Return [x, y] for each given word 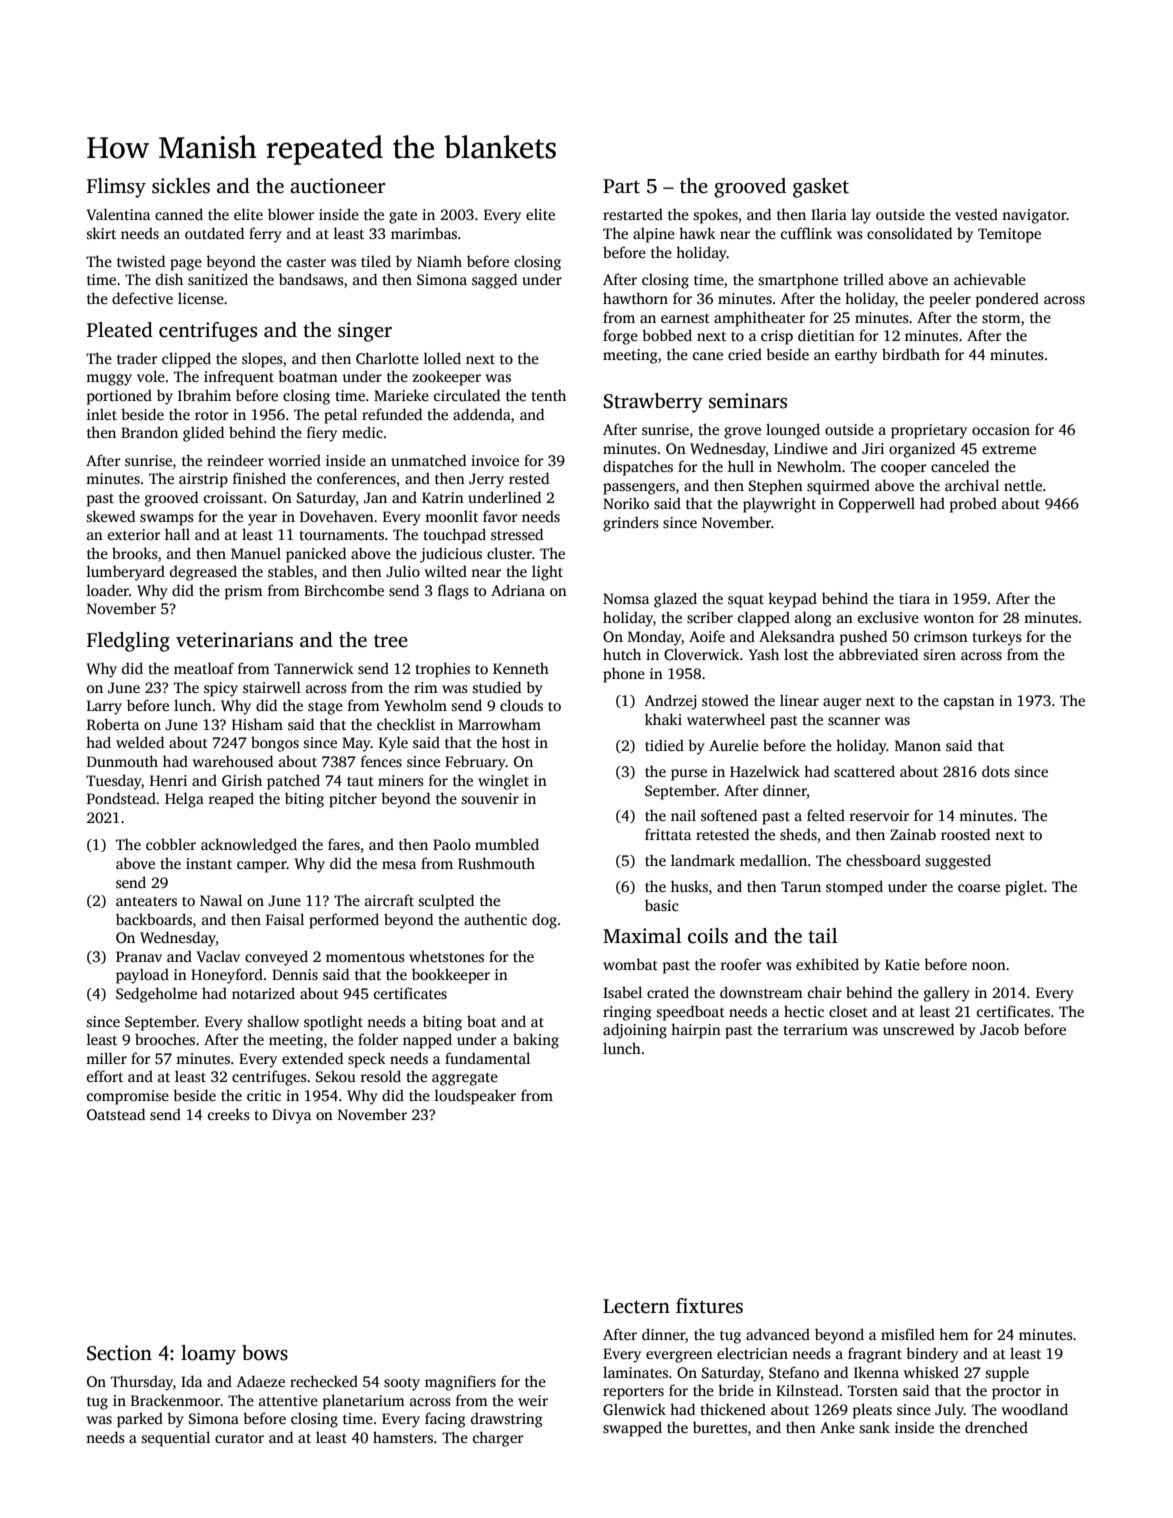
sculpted [446, 902]
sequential [176, 1439]
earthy [856, 356]
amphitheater [759, 319]
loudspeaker [475, 1097]
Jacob [999, 1029]
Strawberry [653, 403]
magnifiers [460, 1383]
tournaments [342, 535]
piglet [1024, 888]
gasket [821, 188]
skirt [101, 233]
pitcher [353, 800]
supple [1007, 1374]
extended [312, 1058]
